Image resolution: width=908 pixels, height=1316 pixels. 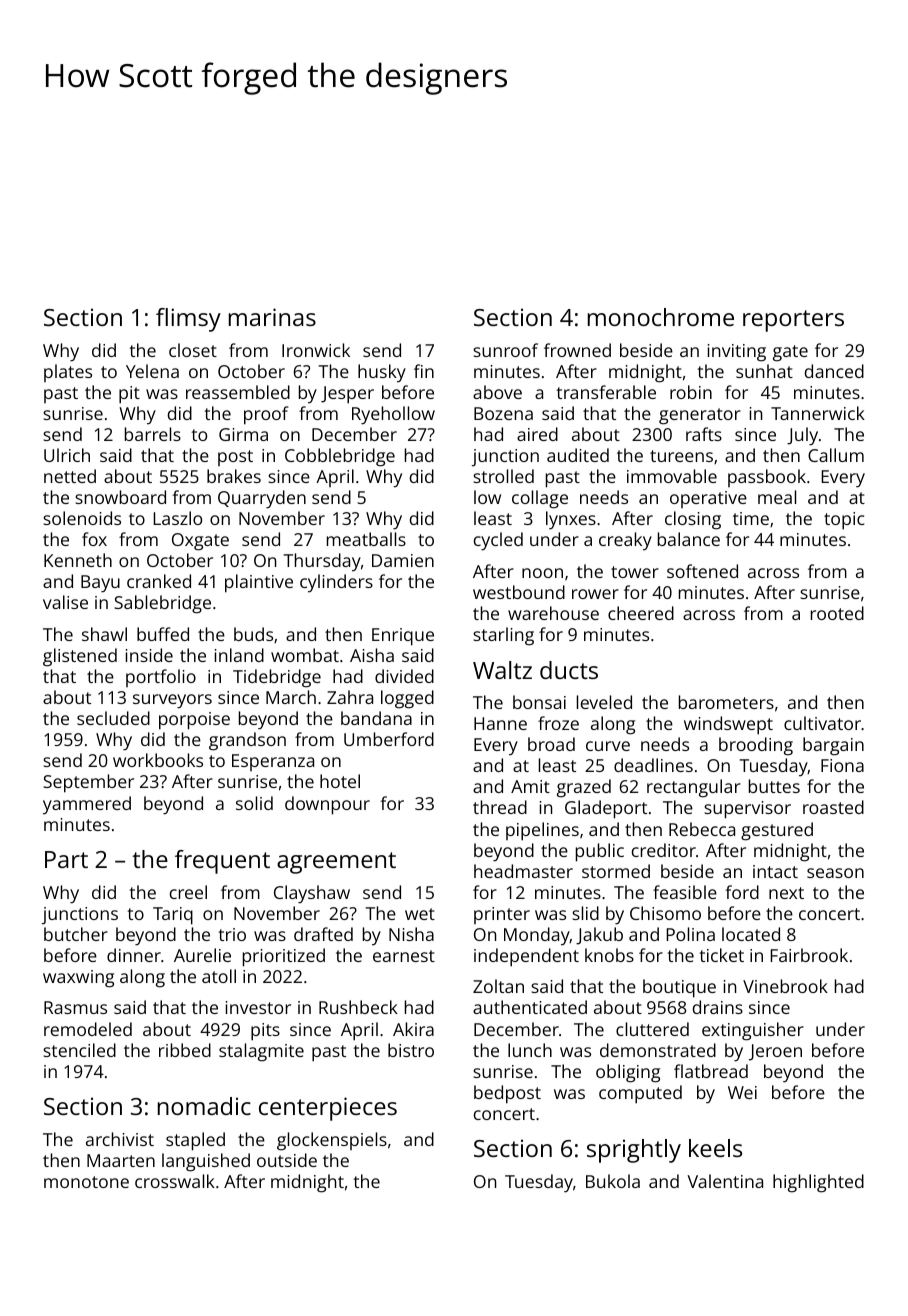 I want to click on outside, so click(x=287, y=1160).
